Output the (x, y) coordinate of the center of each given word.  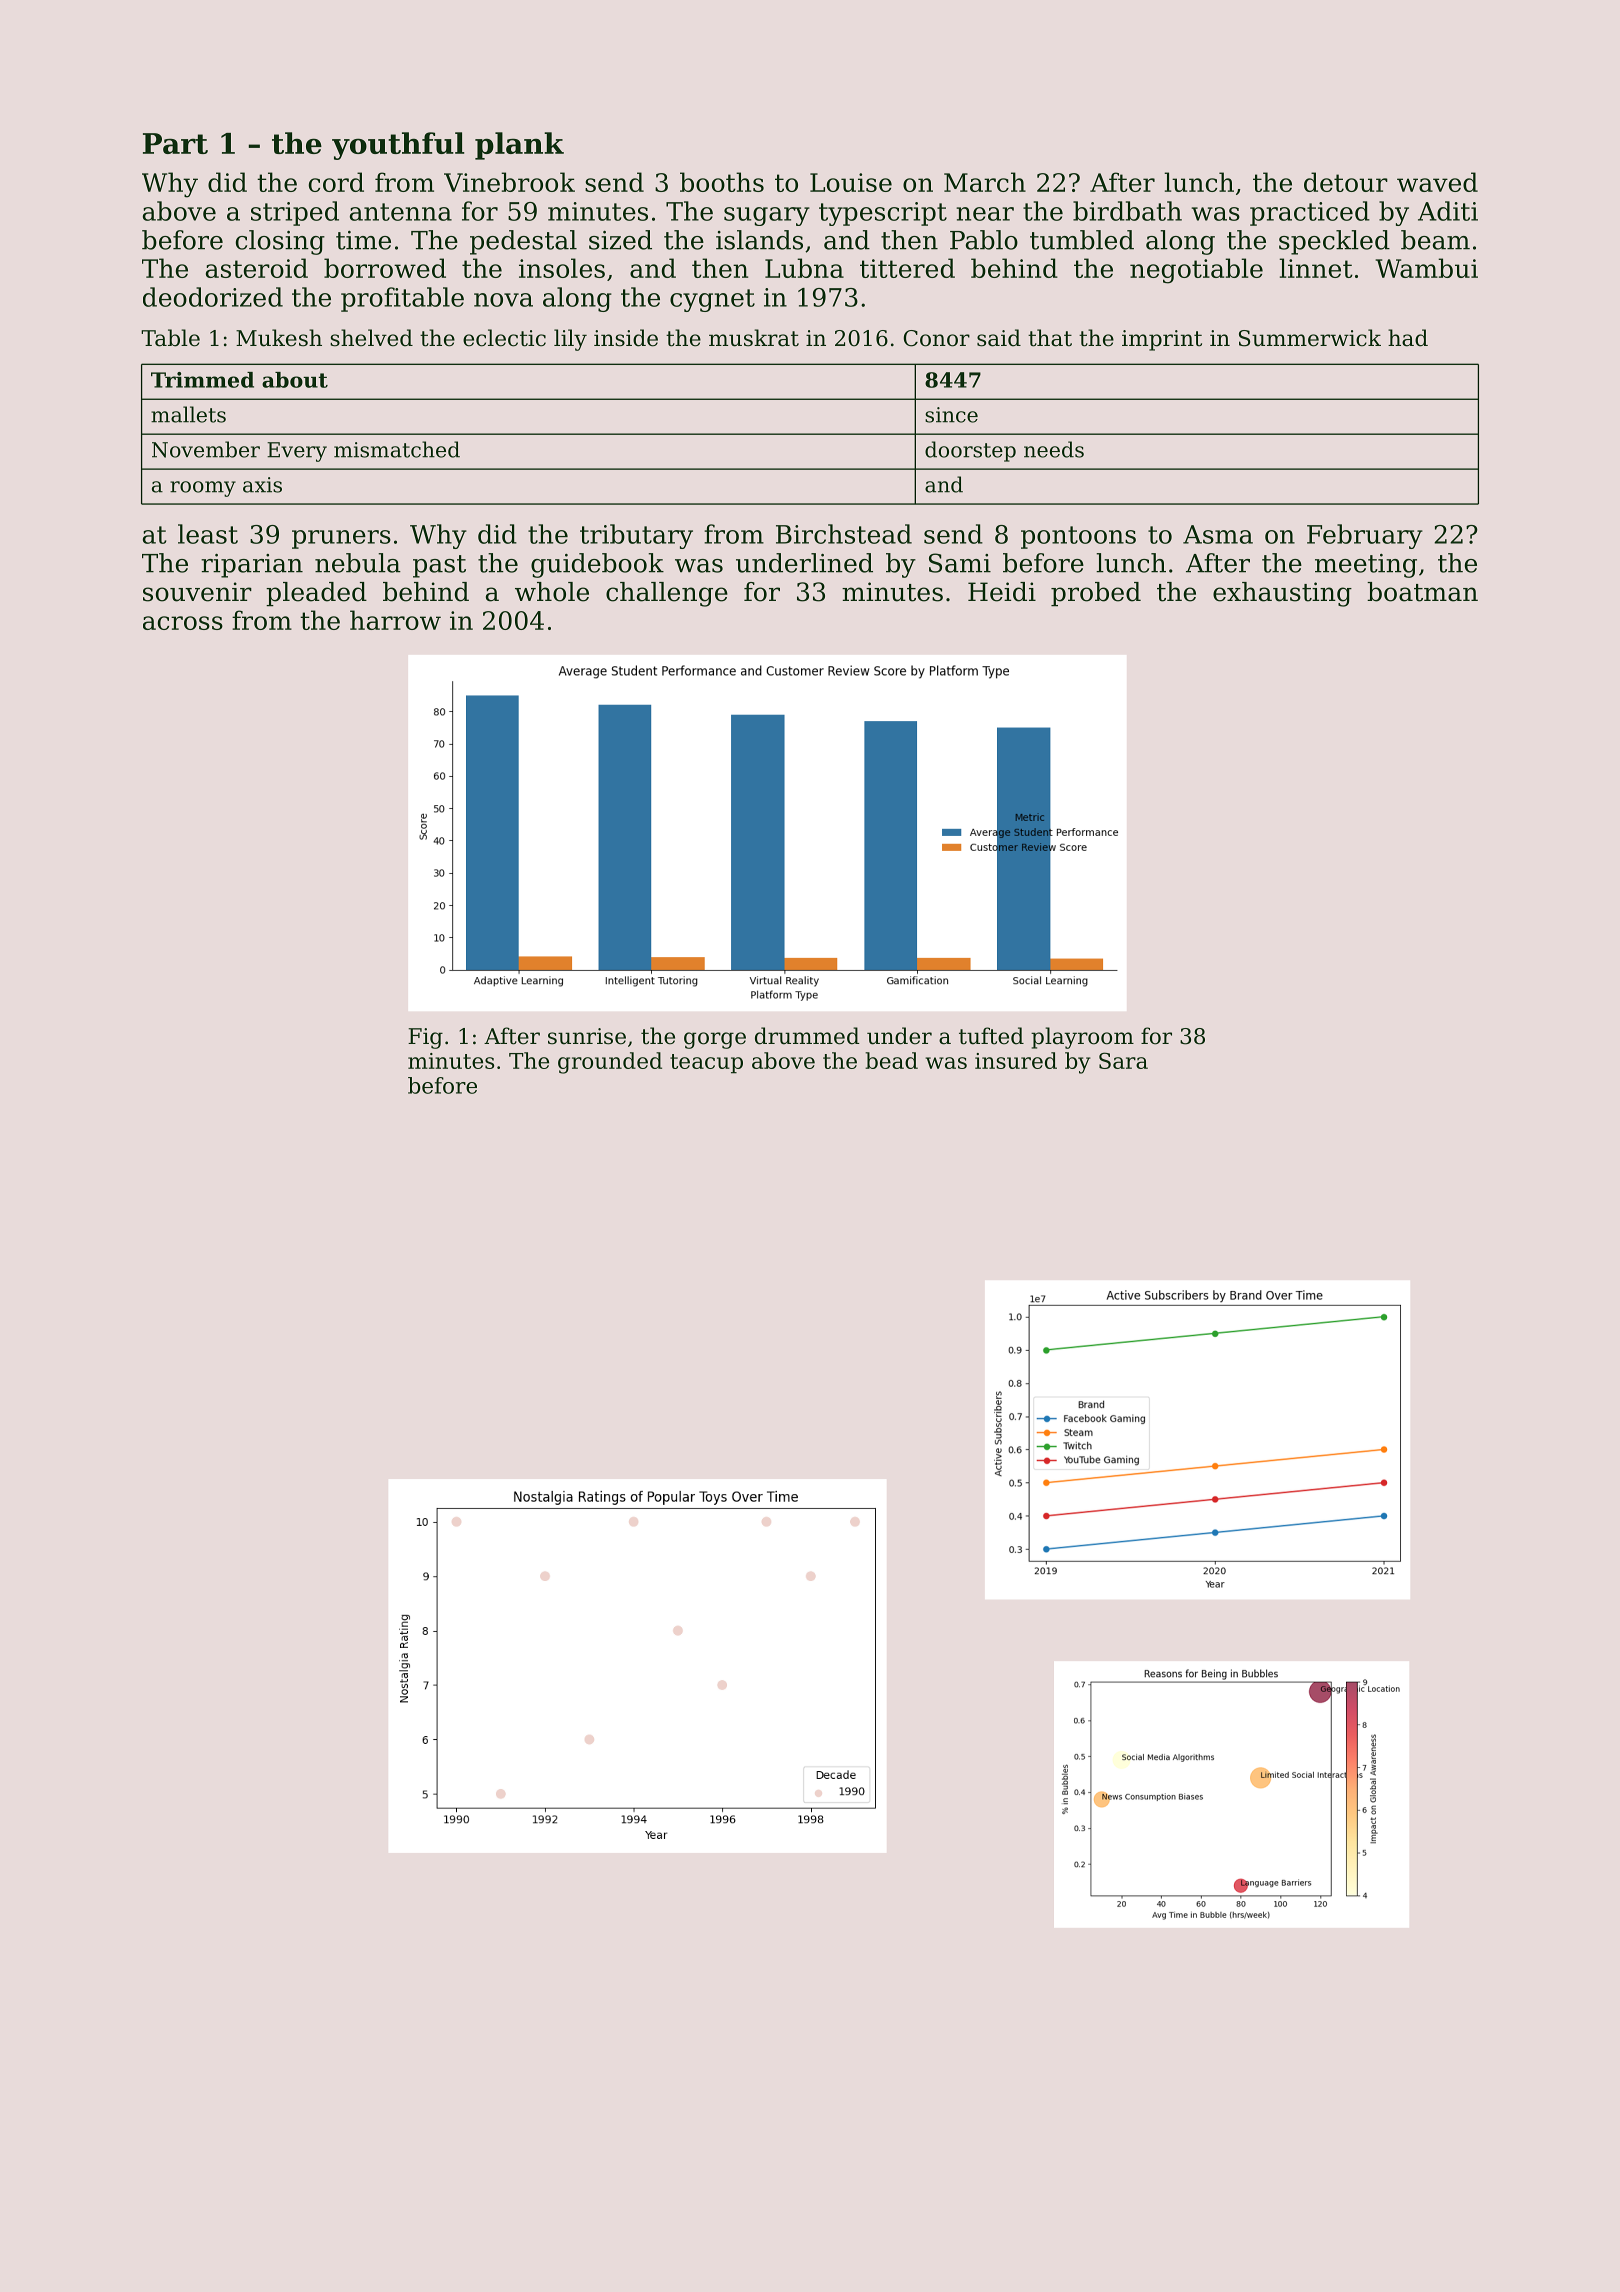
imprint (1162, 340)
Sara (1123, 1060)
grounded (610, 1063)
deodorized (213, 297)
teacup (706, 1064)
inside (626, 338)
